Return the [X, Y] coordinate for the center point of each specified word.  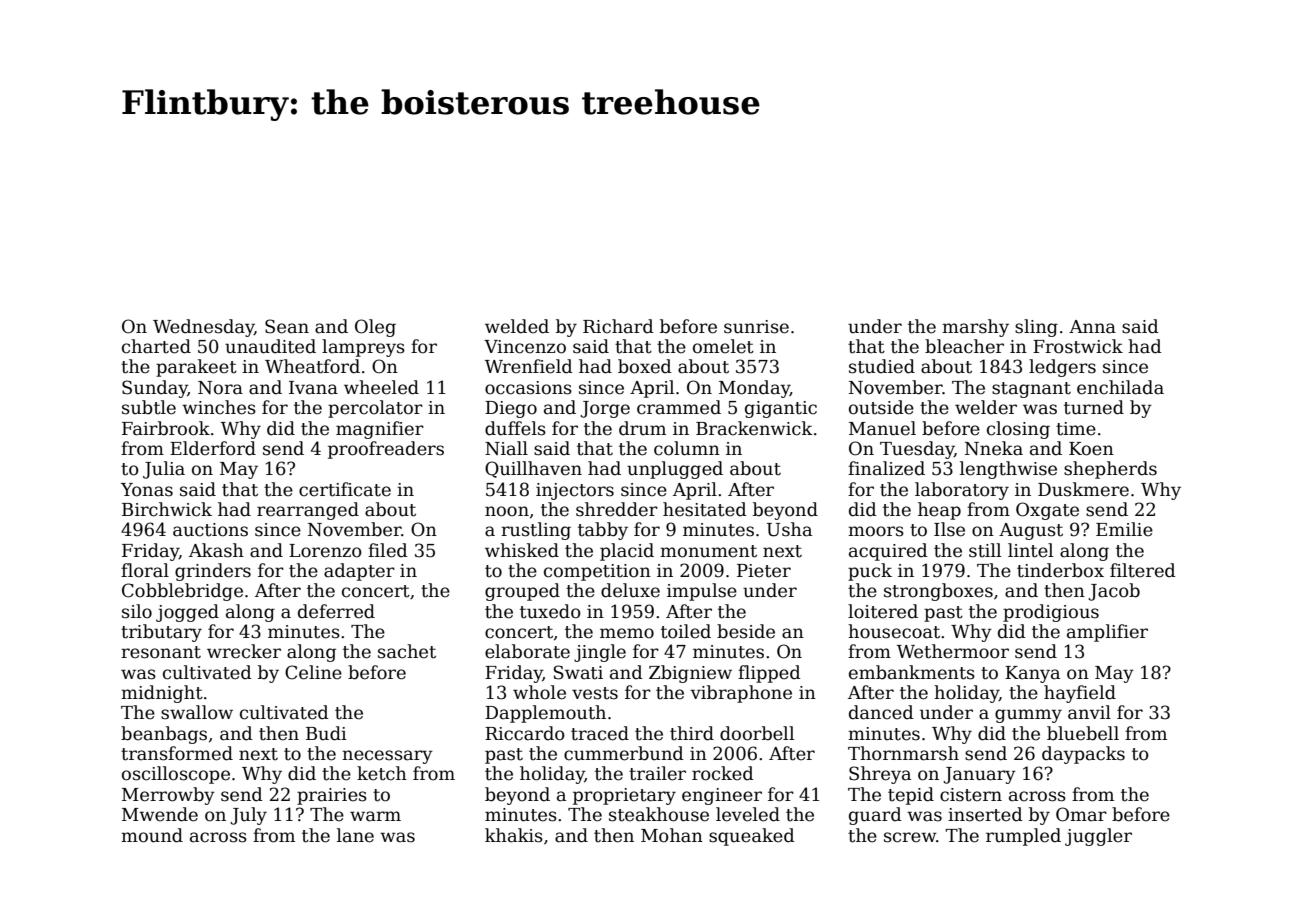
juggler [1098, 837]
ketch [382, 773]
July [248, 816]
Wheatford [312, 366]
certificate [345, 489]
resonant [161, 652]
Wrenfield [529, 366]
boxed [645, 366]
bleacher [964, 346]
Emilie [1124, 529]
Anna [1092, 327]
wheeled [381, 387]
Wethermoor [953, 651]
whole [539, 692]
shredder [617, 509]
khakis [514, 835]
